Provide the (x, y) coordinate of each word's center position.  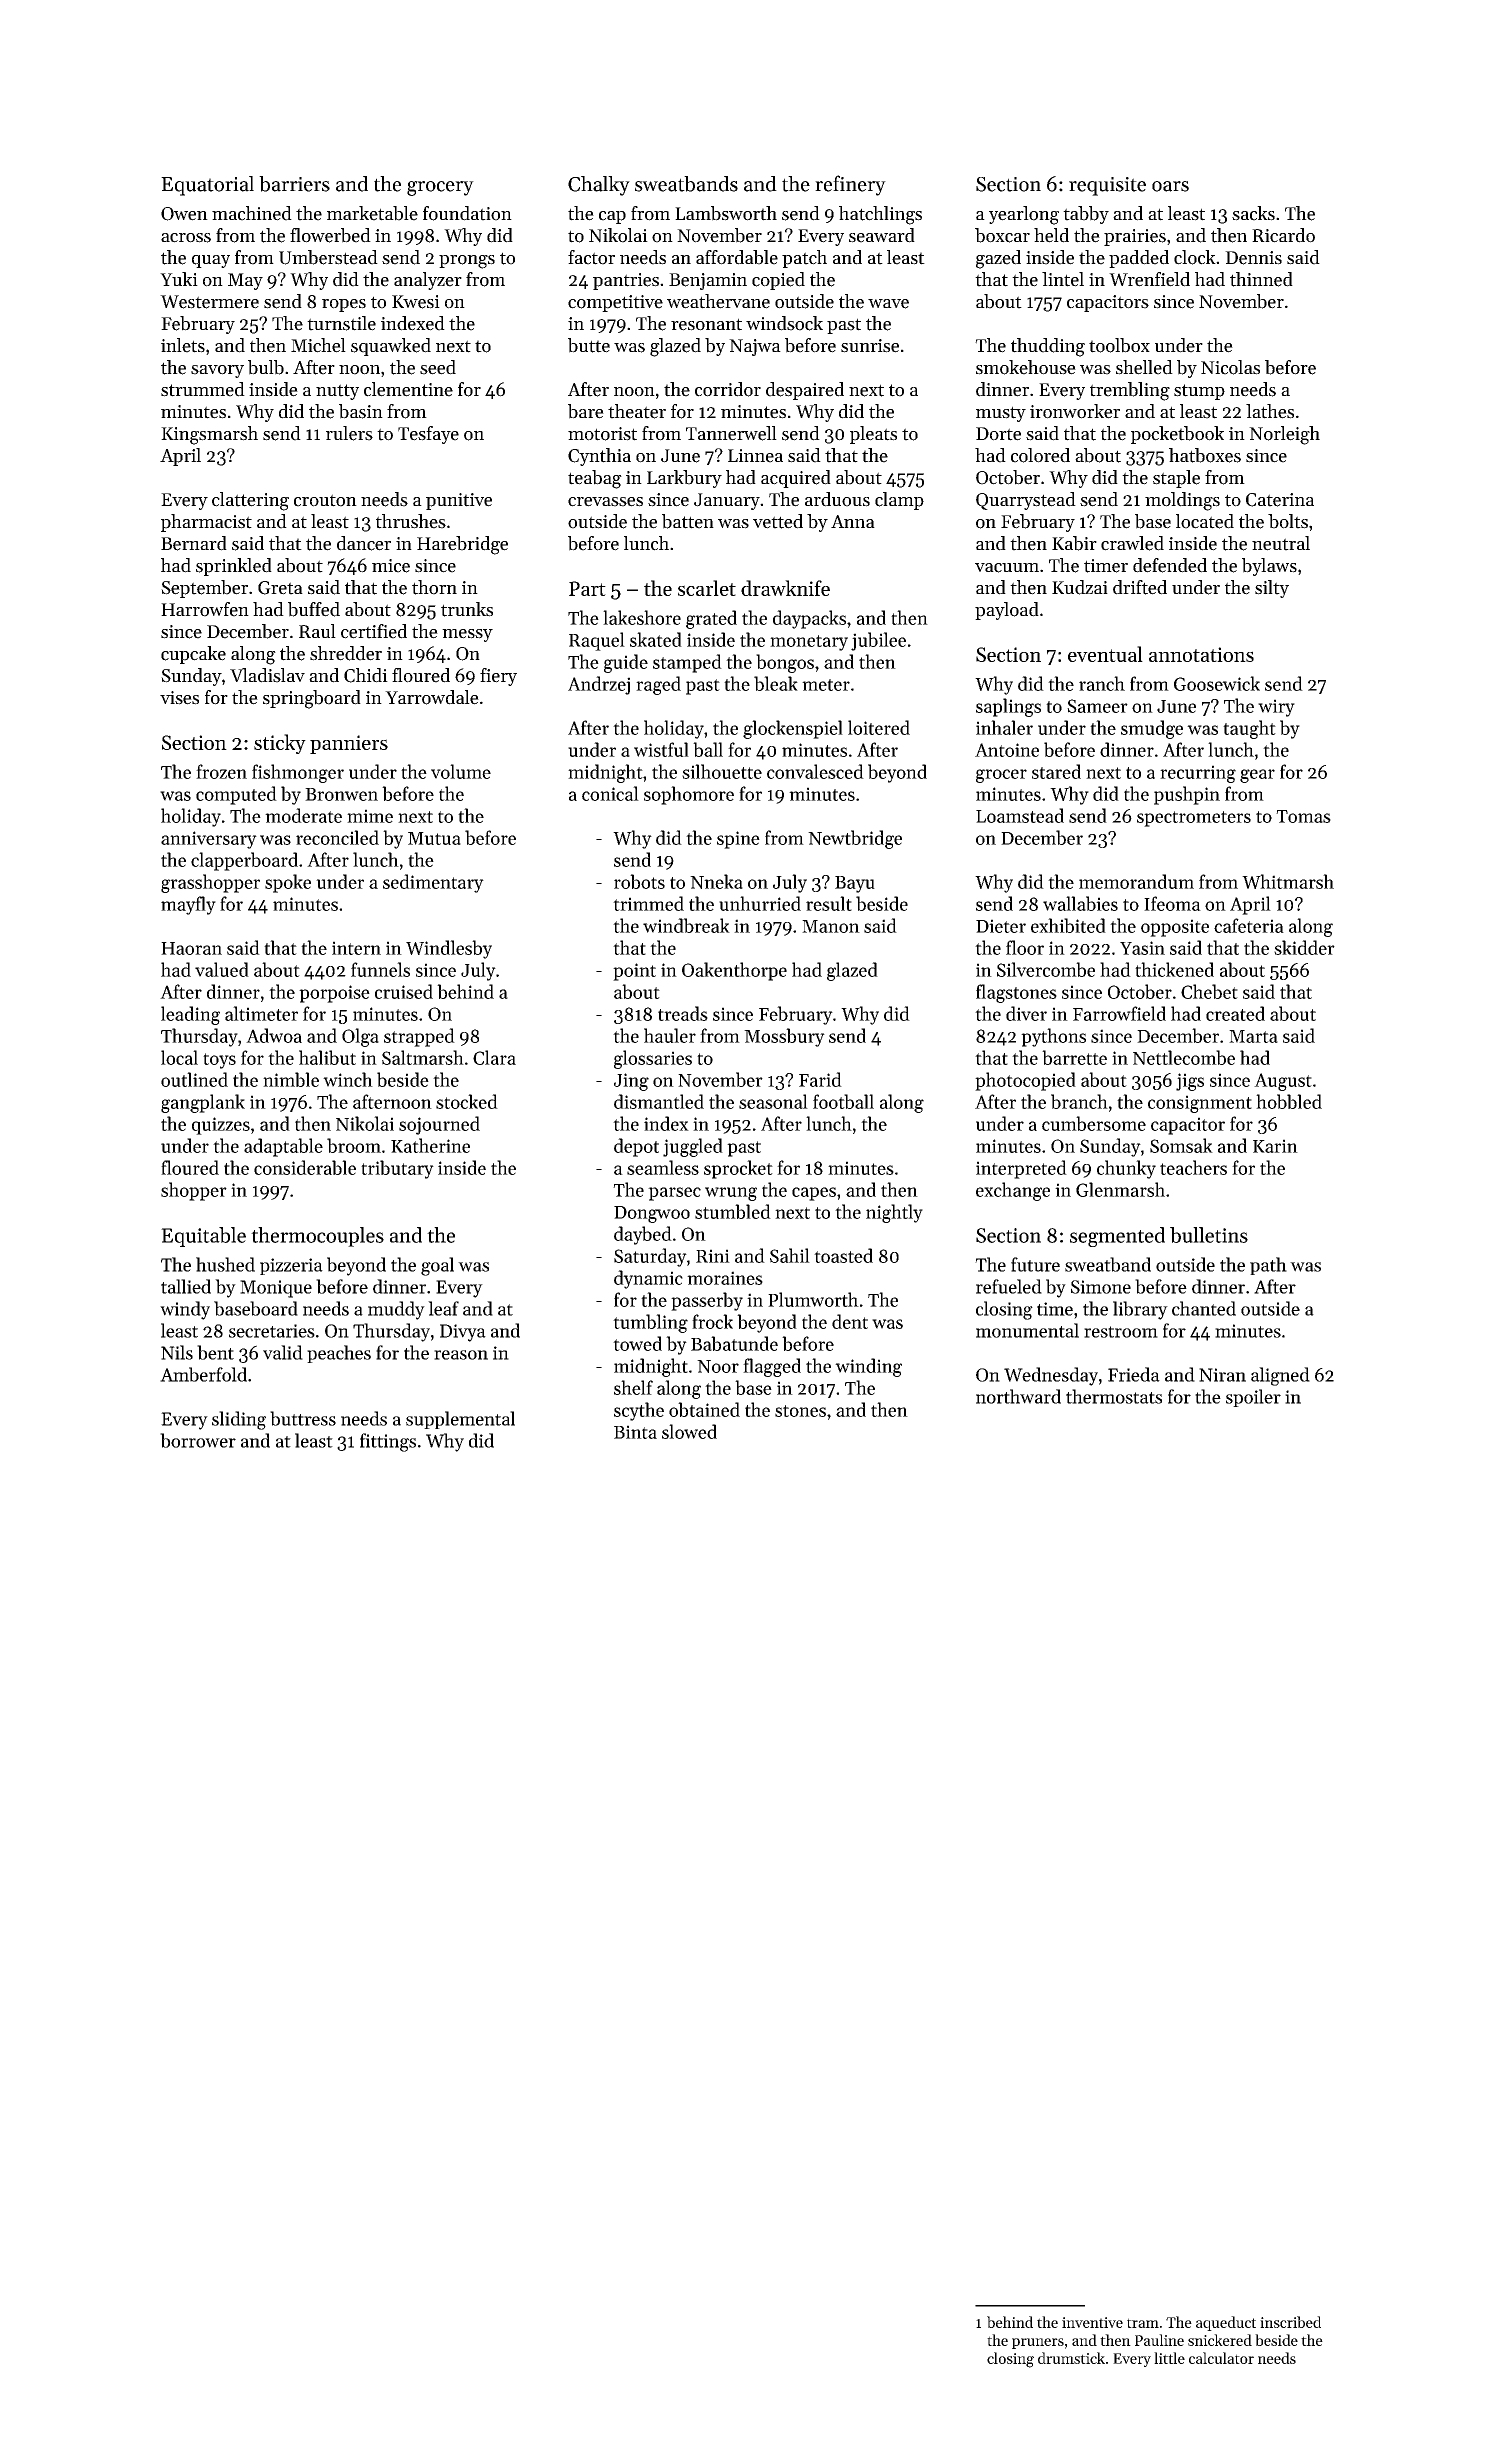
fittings (388, 1442)
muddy (396, 1310)
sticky (280, 744)
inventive (1092, 2322)
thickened (1174, 969)
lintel (1063, 279)
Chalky (599, 186)
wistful (661, 749)
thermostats (1114, 1396)
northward (1018, 1396)
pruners (1038, 2343)
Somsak (1181, 1145)
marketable (372, 213)
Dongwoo (652, 1214)
